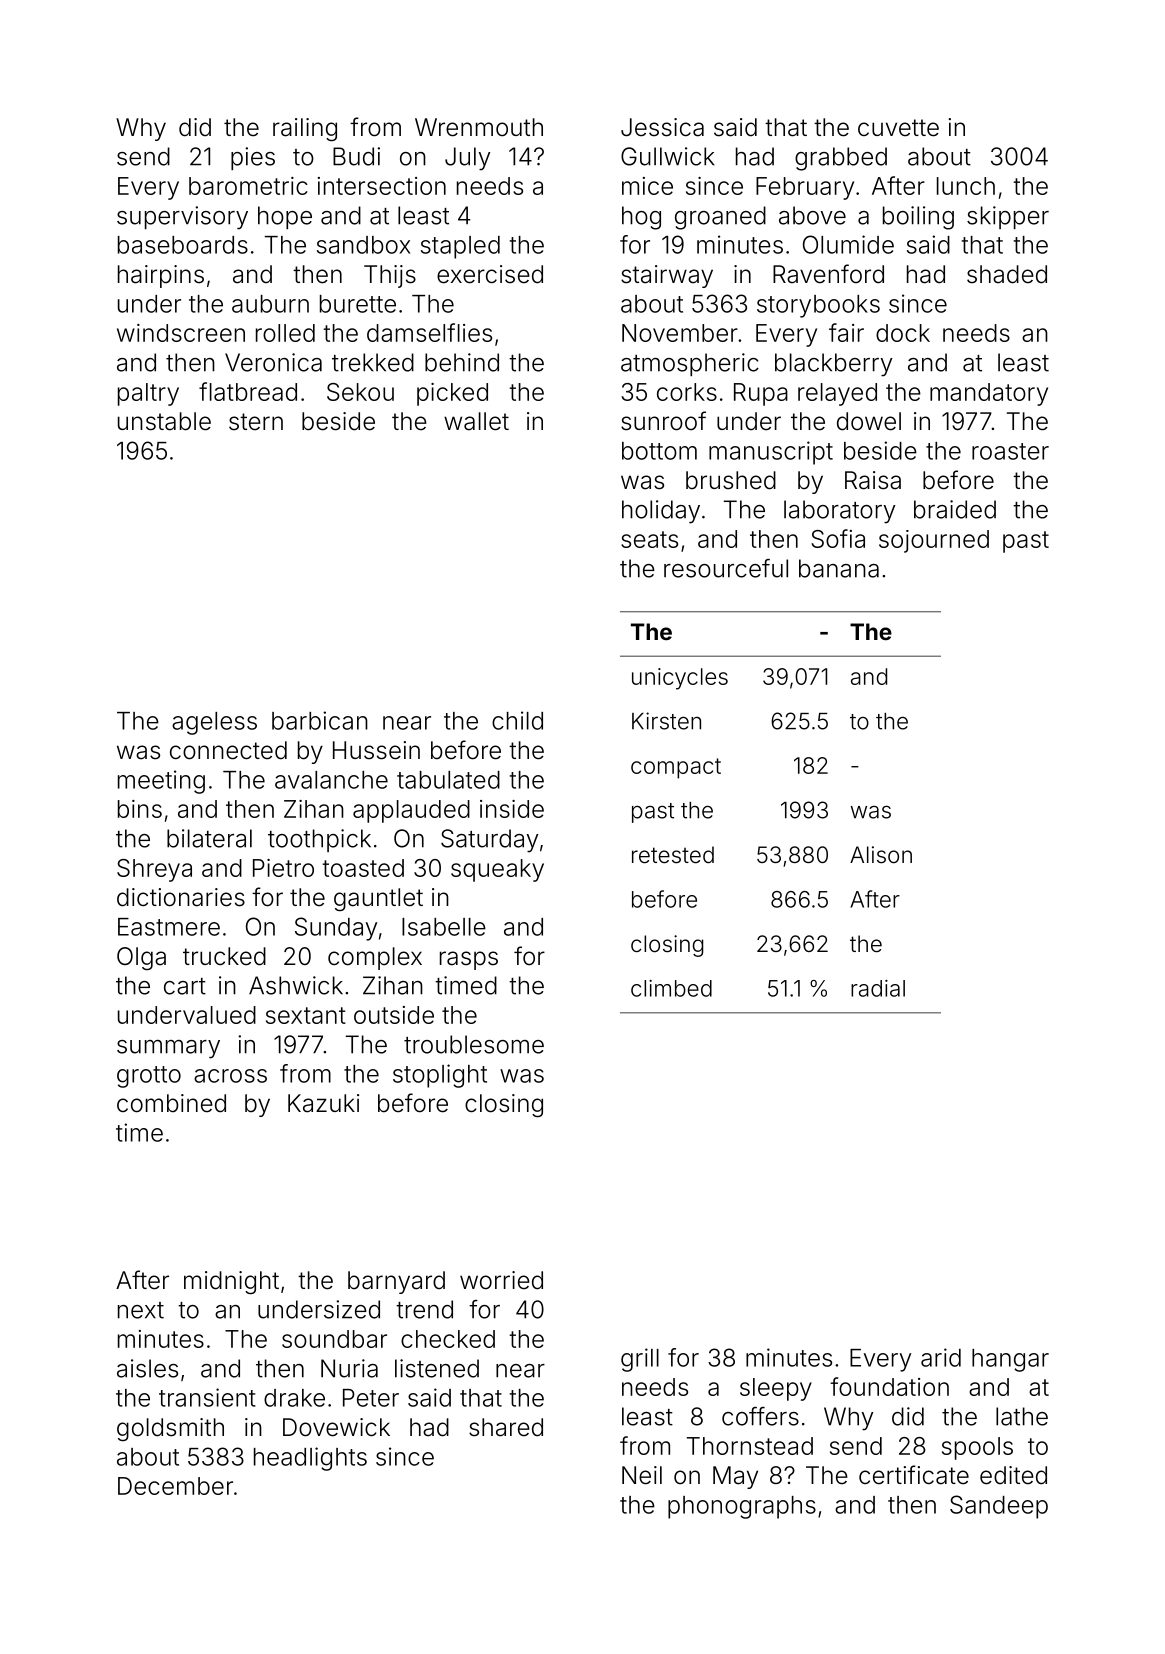  What do you see at coordinates (642, 1475) in the image?
I see `Neil` at bounding box center [642, 1475].
